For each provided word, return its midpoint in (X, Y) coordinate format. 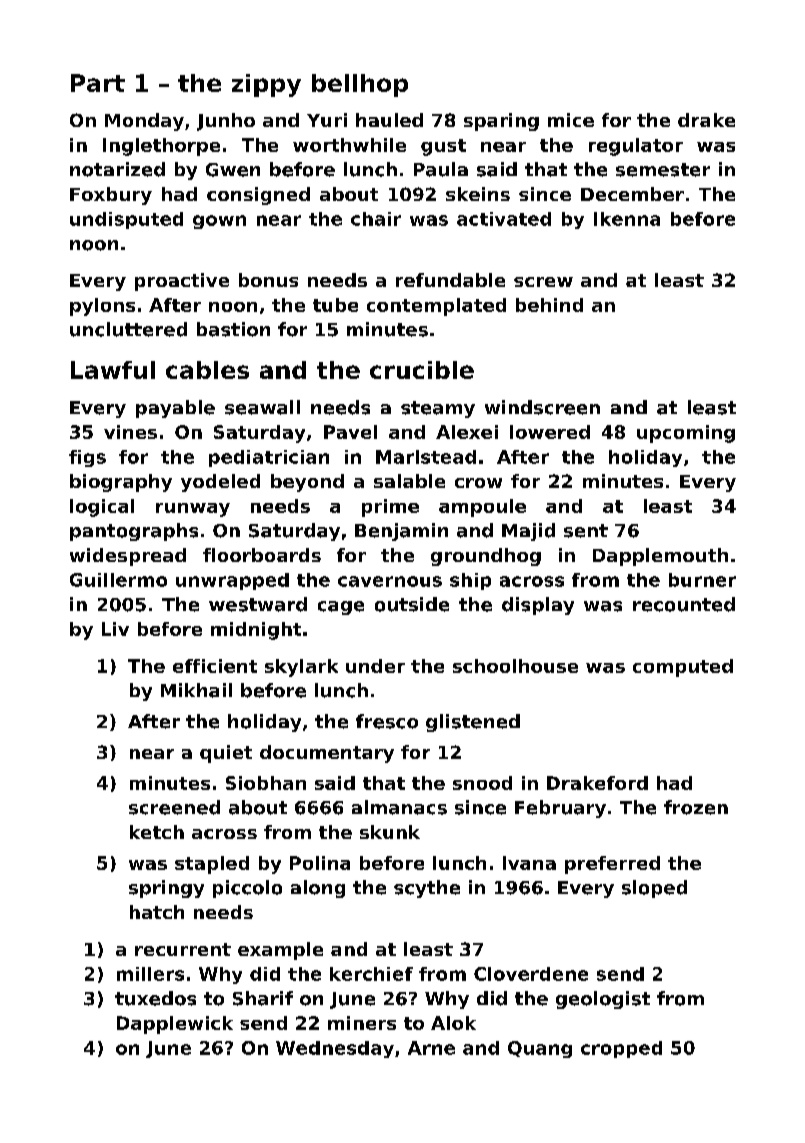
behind (549, 305)
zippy (266, 85)
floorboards (262, 555)
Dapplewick (175, 1025)
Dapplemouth (660, 557)
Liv (115, 629)
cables (207, 370)
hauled (389, 120)
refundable (450, 280)
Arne (431, 1048)
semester (663, 170)
